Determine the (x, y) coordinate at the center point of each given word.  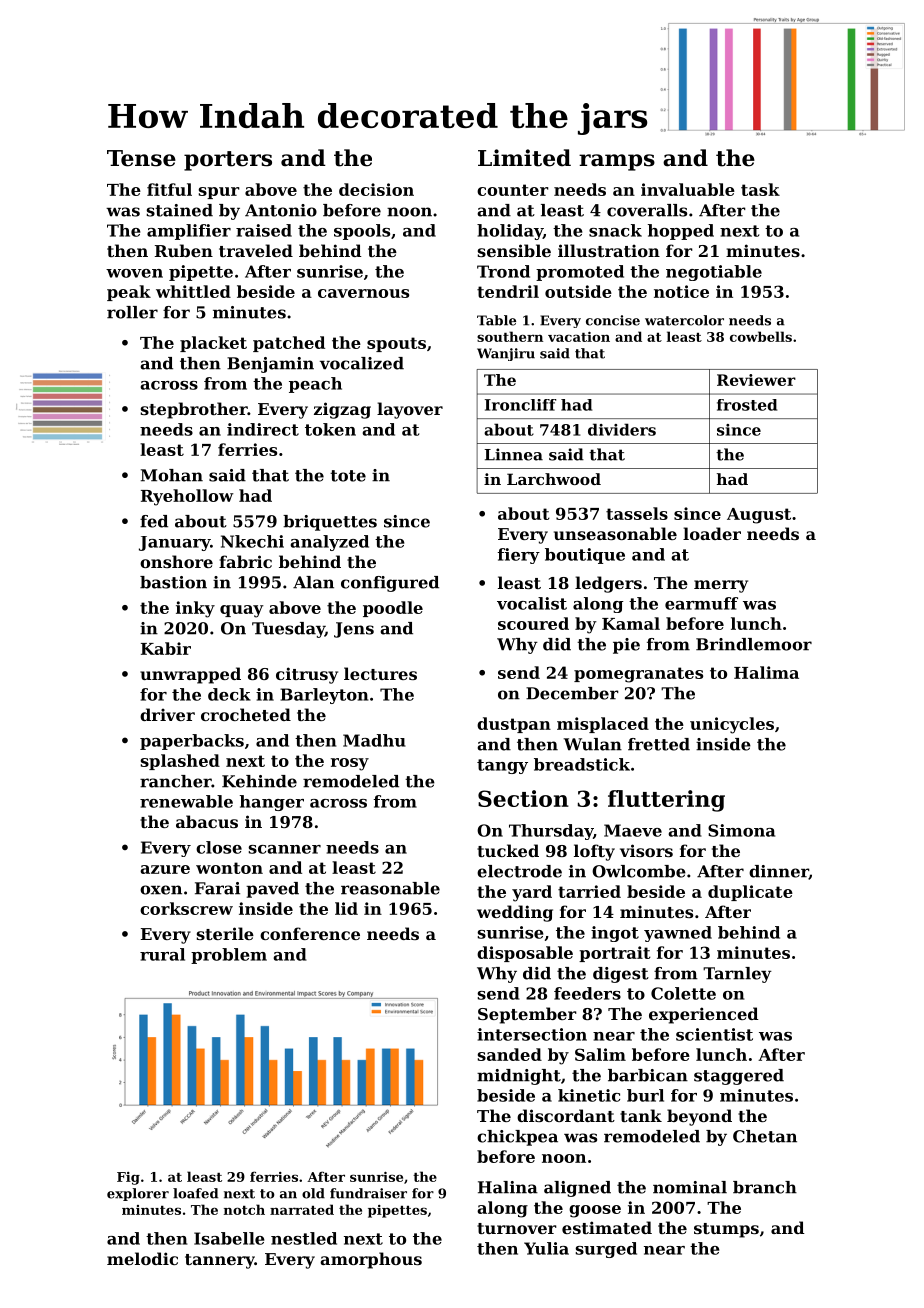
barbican (648, 1075)
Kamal (631, 623)
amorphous (371, 1260)
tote (348, 476)
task (760, 189)
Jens (354, 630)
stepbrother (194, 410)
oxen (161, 890)
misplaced (603, 725)
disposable (525, 954)
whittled (193, 291)
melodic (142, 1258)
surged (606, 1250)
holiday (510, 232)
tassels (637, 513)
